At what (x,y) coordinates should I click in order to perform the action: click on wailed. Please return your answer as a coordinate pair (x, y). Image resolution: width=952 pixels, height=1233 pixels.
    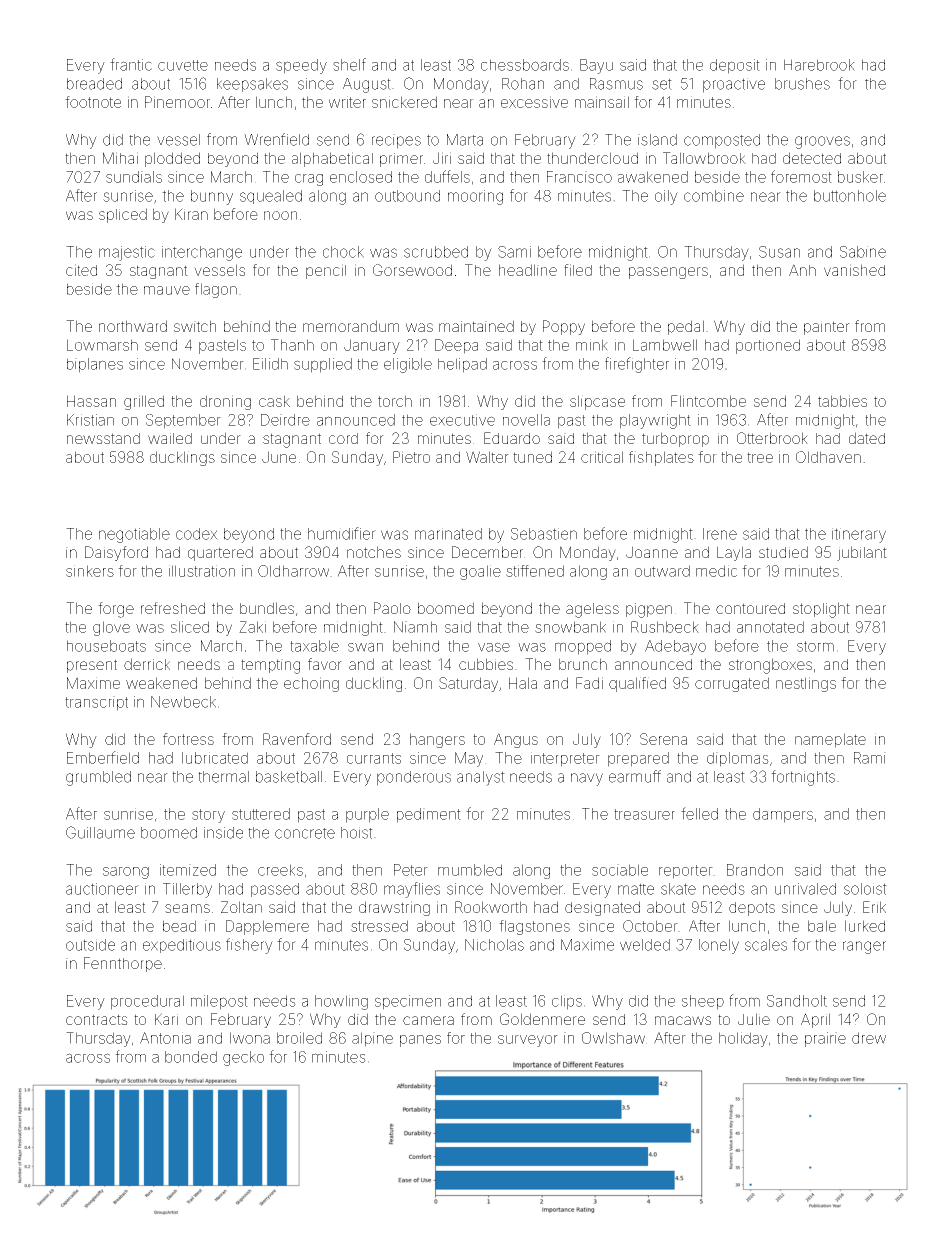
    Looking at the image, I should click on (170, 438).
